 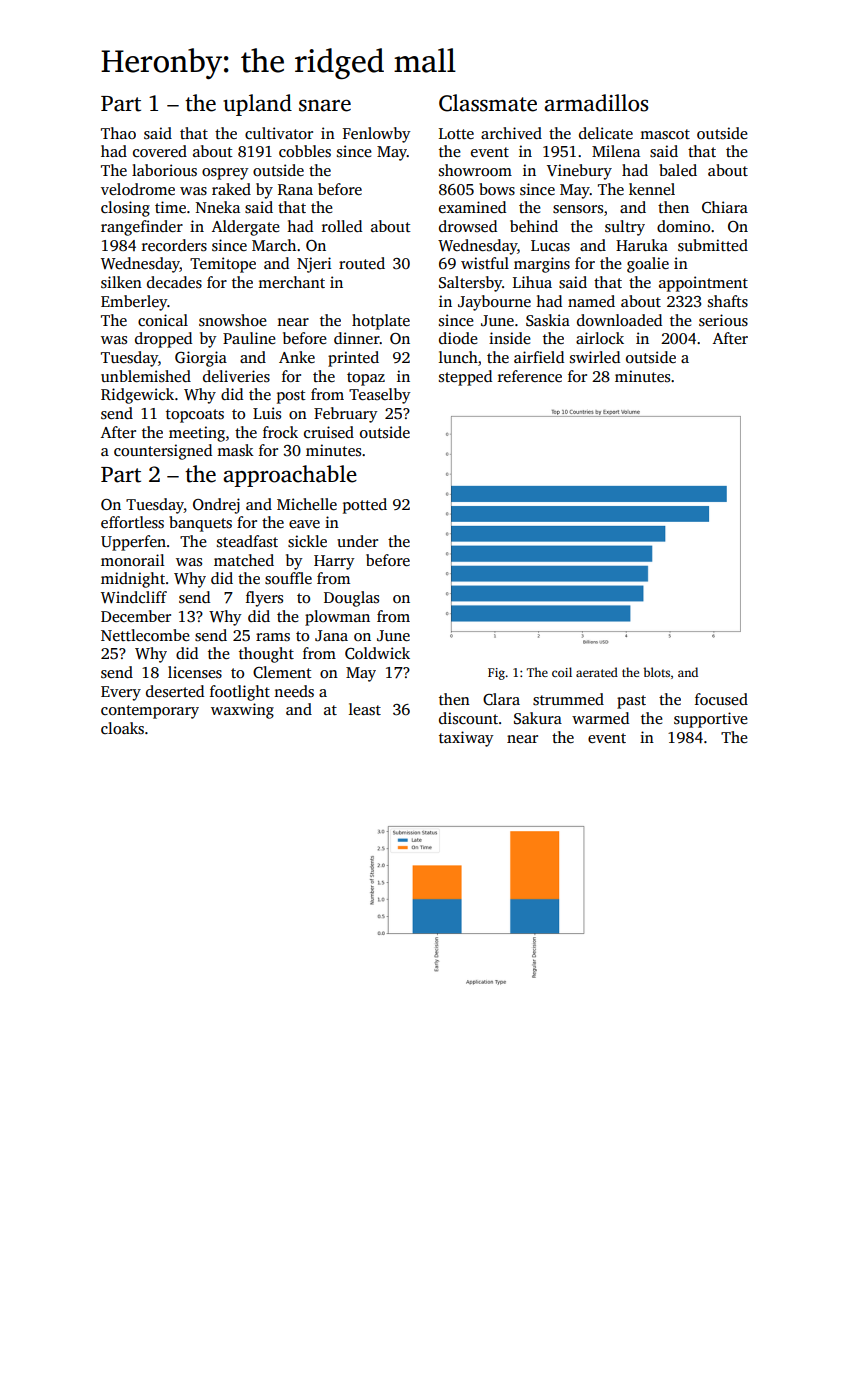 I want to click on examined, so click(x=472, y=207).
